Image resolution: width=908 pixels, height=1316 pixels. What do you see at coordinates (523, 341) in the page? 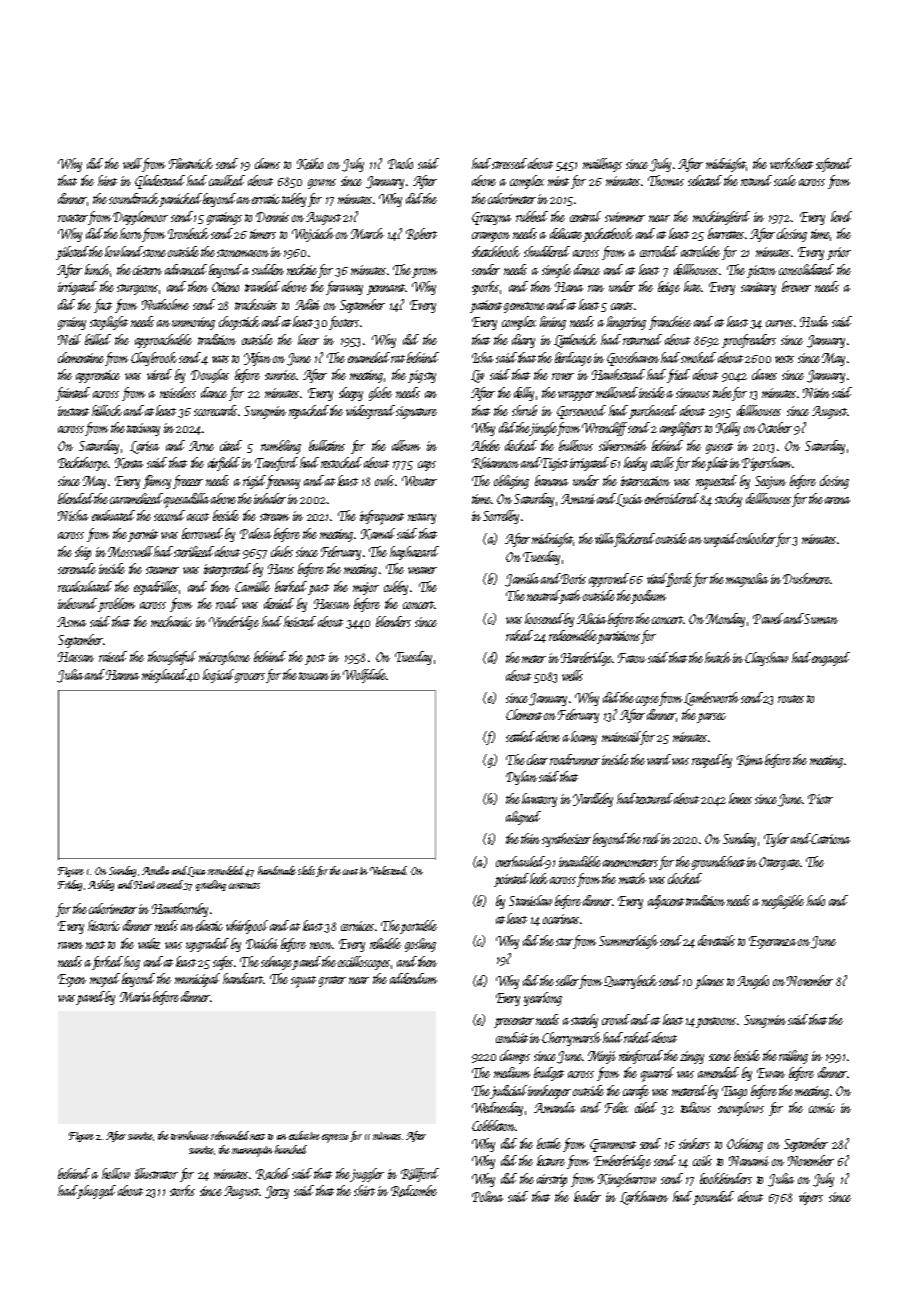
I see `diary` at bounding box center [523, 341].
